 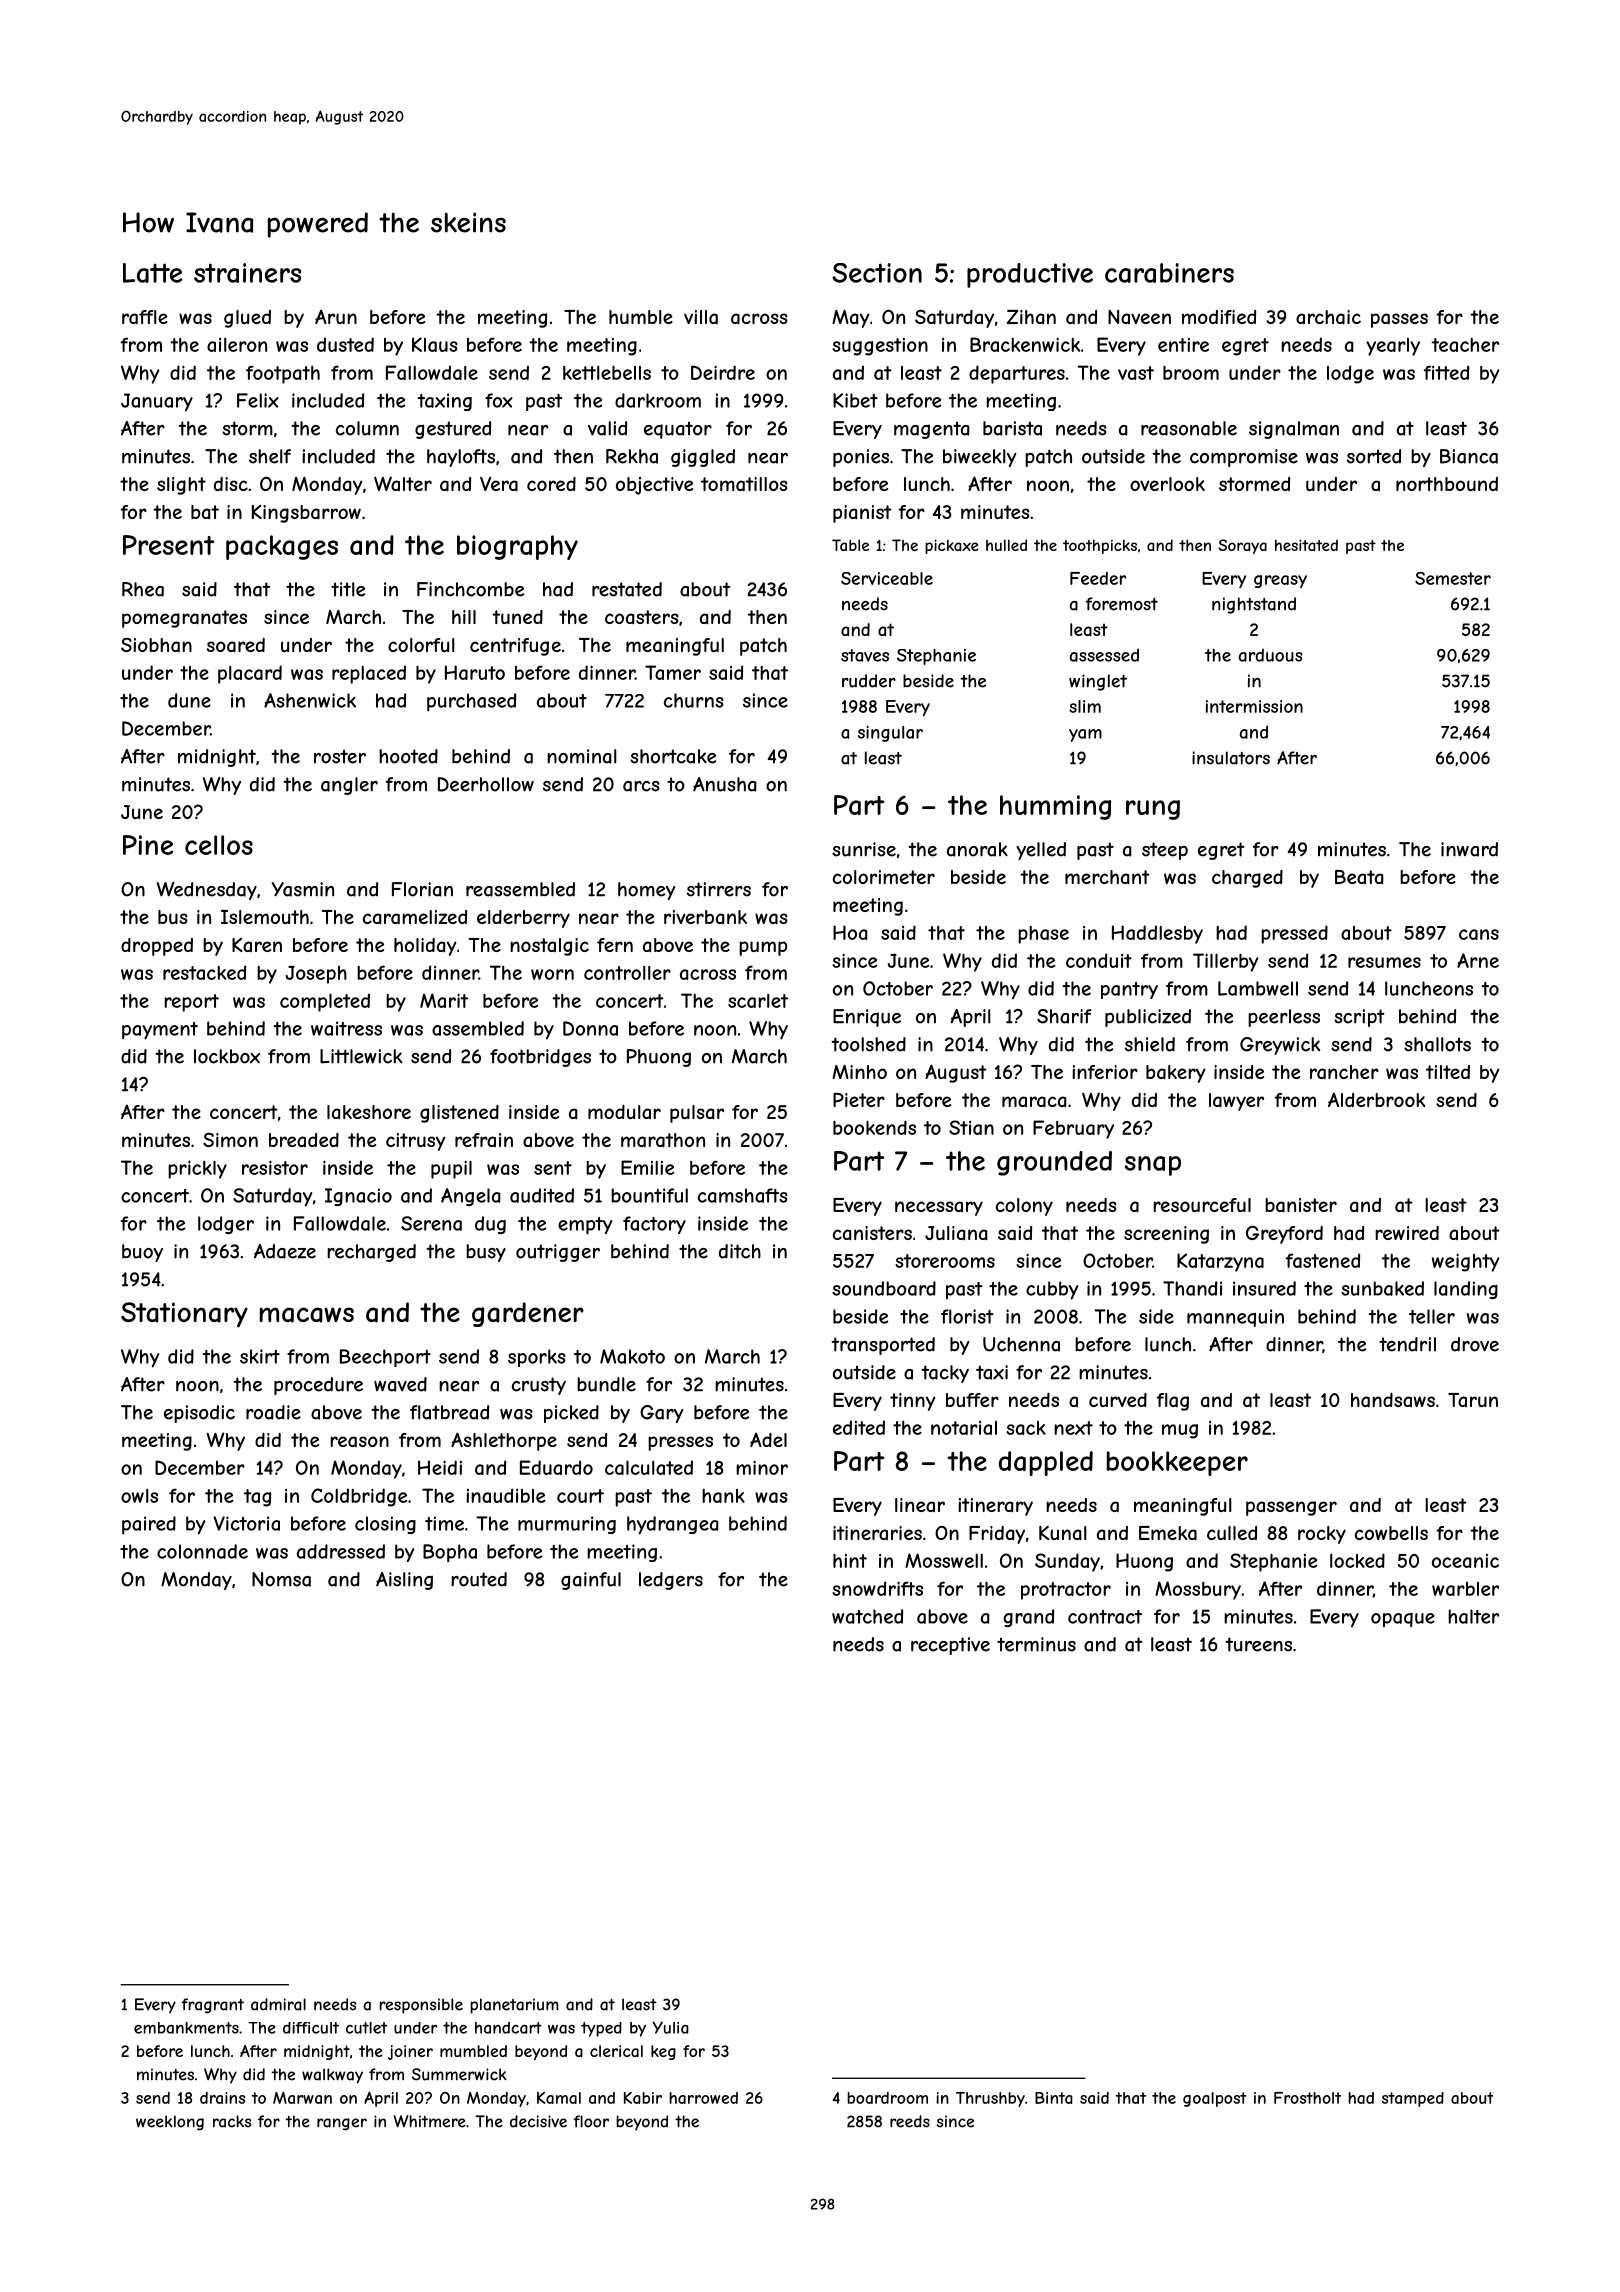 I want to click on stamped, so click(x=1413, y=2099).
